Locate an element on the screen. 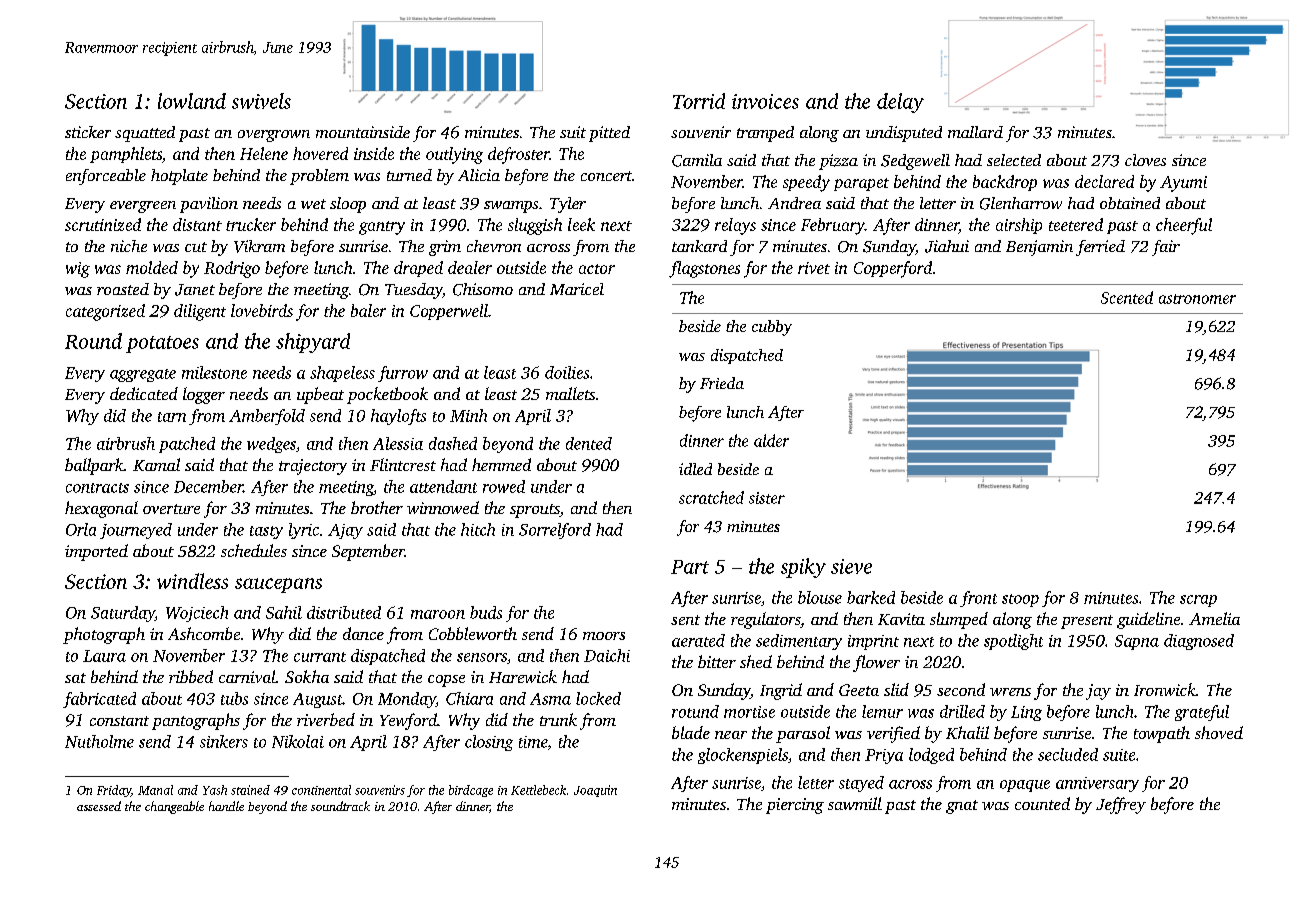 The image size is (1308, 924). upbeat is located at coordinates (320, 395).
